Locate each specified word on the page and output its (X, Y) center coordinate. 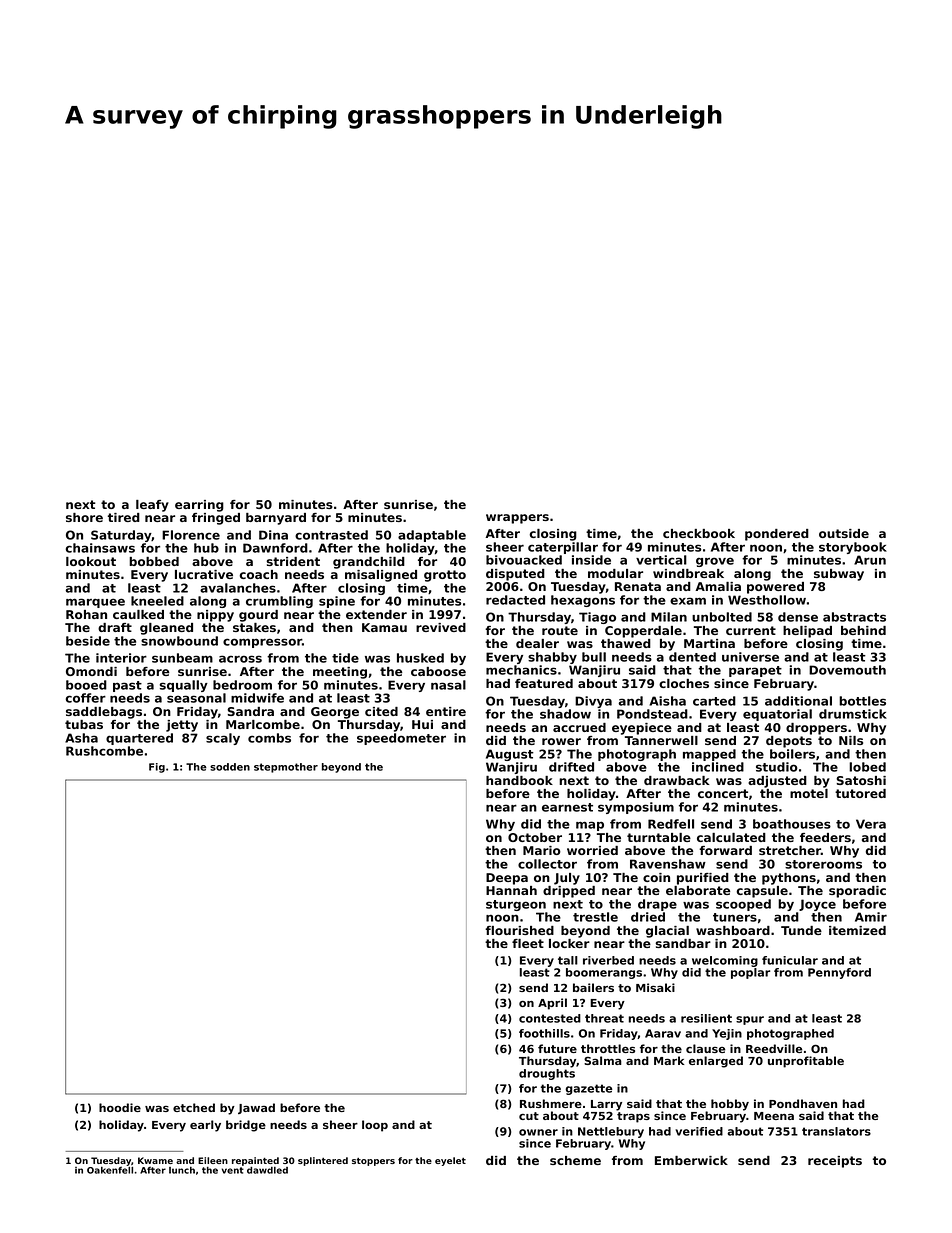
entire (446, 711)
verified (699, 1131)
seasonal (196, 698)
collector (547, 864)
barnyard (276, 519)
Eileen (213, 1160)
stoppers (373, 1162)
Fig (157, 768)
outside (844, 533)
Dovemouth (847, 670)
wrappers (517, 519)
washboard (733, 930)
